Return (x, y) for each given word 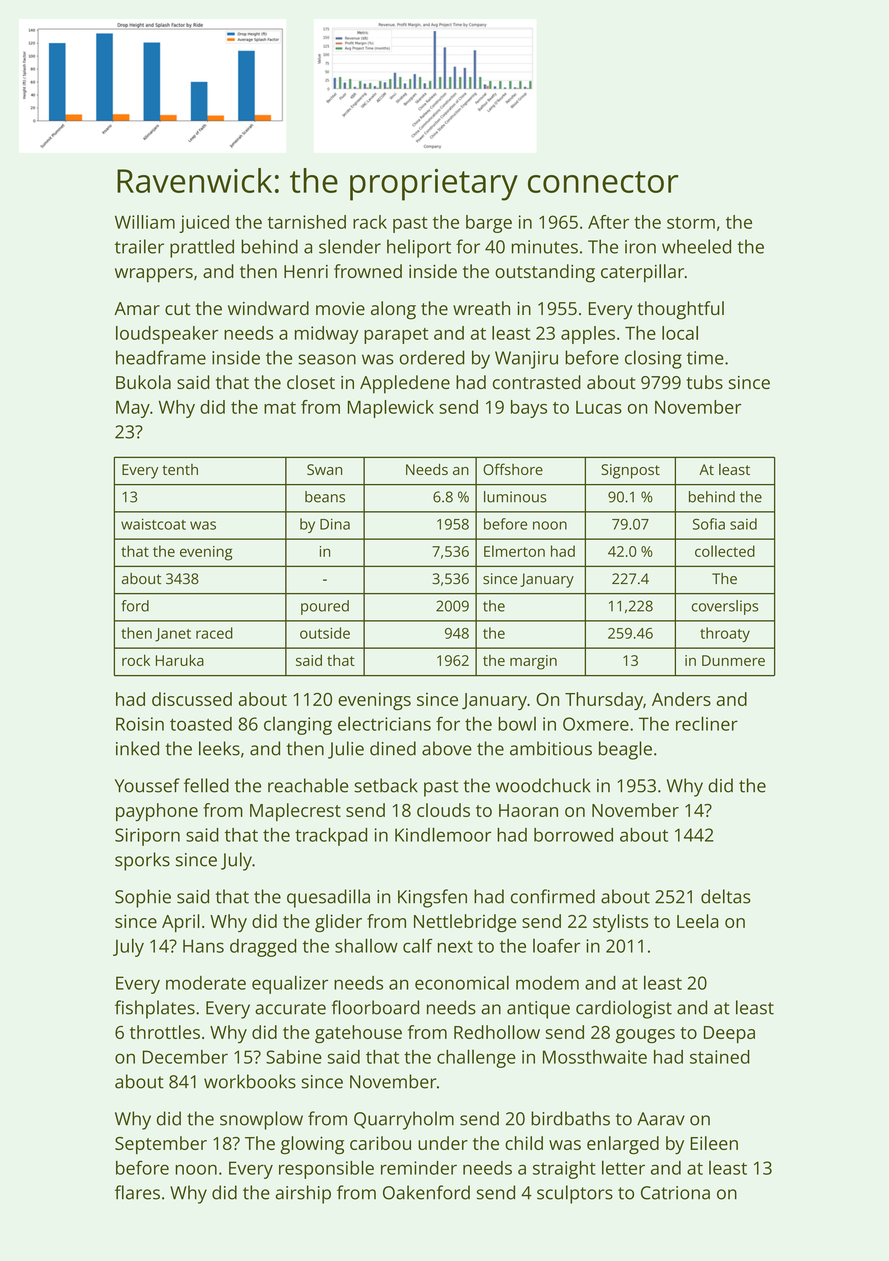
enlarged (623, 1145)
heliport (419, 248)
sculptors (575, 1194)
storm (691, 223)
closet (311, 382)
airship (303, 1194)
